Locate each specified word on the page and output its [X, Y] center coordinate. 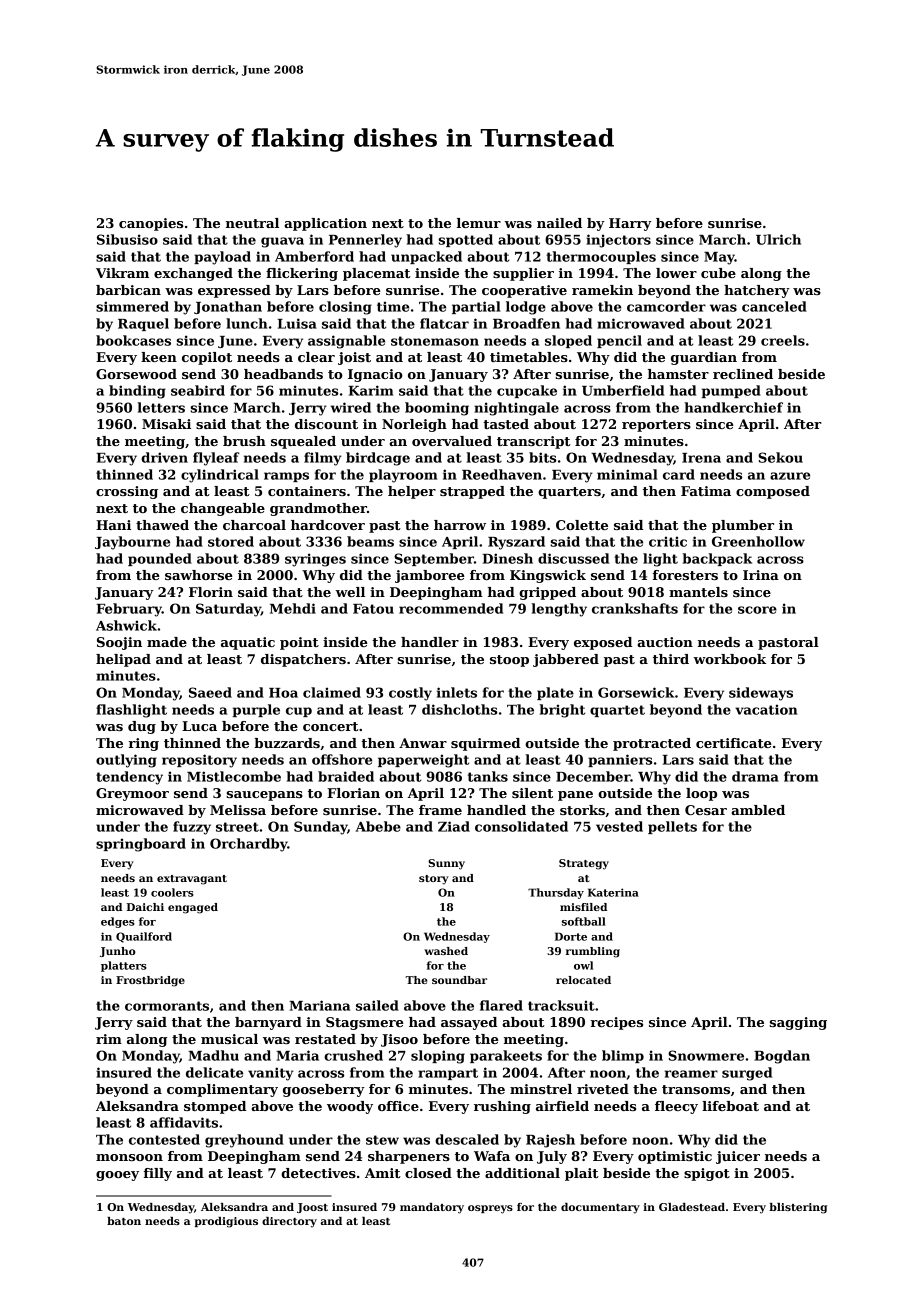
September [434, 559]
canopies [151, 224]
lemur [479, 223]
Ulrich [778, 239]
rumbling [593, 952]
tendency [129, 778]
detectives [318, 1173]
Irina [761, 575]
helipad [123, 660]
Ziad [454, 826]
